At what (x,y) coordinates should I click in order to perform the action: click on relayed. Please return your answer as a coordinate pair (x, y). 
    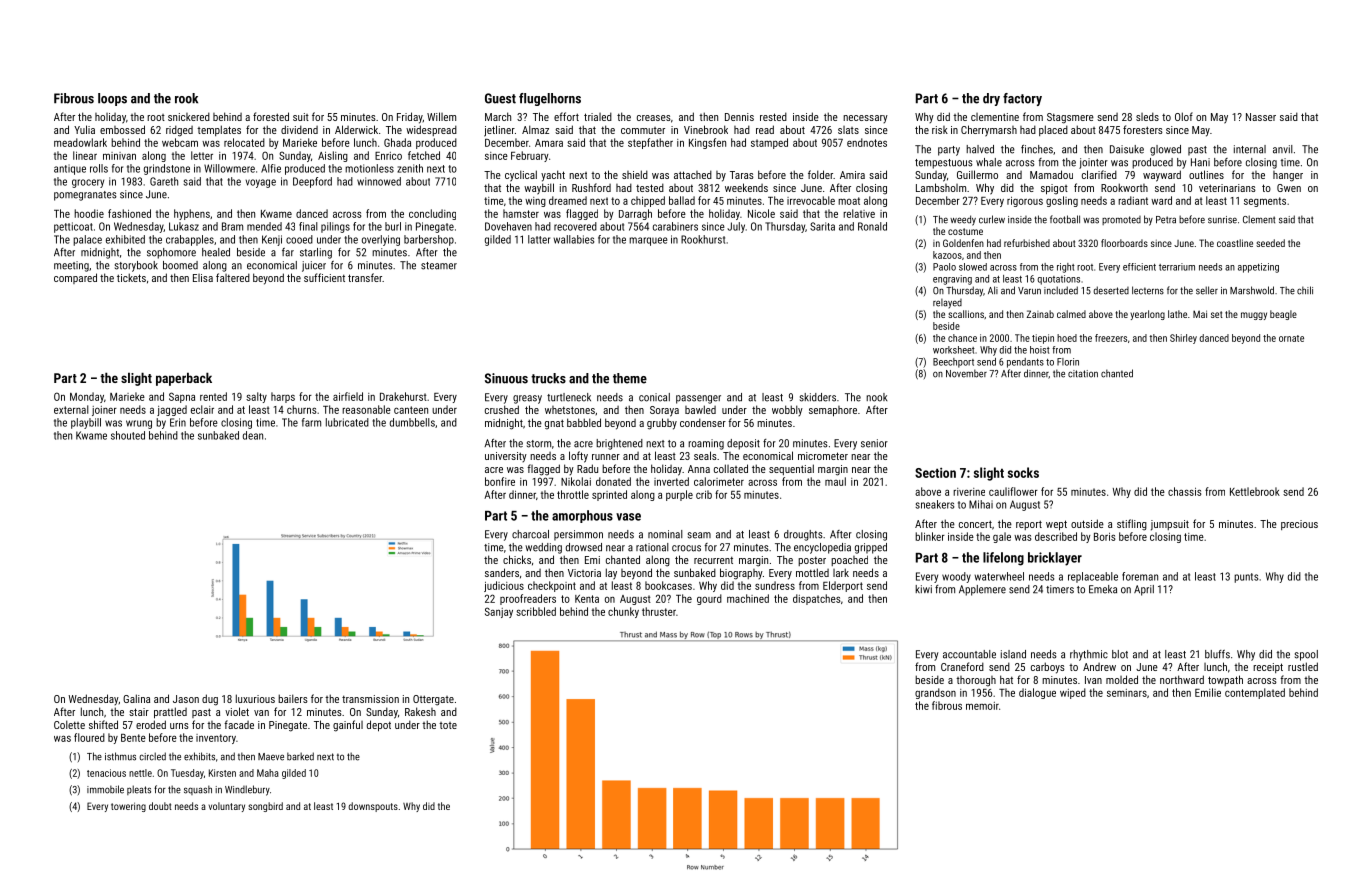
    Looking at the image, I should click on (947, 303).
